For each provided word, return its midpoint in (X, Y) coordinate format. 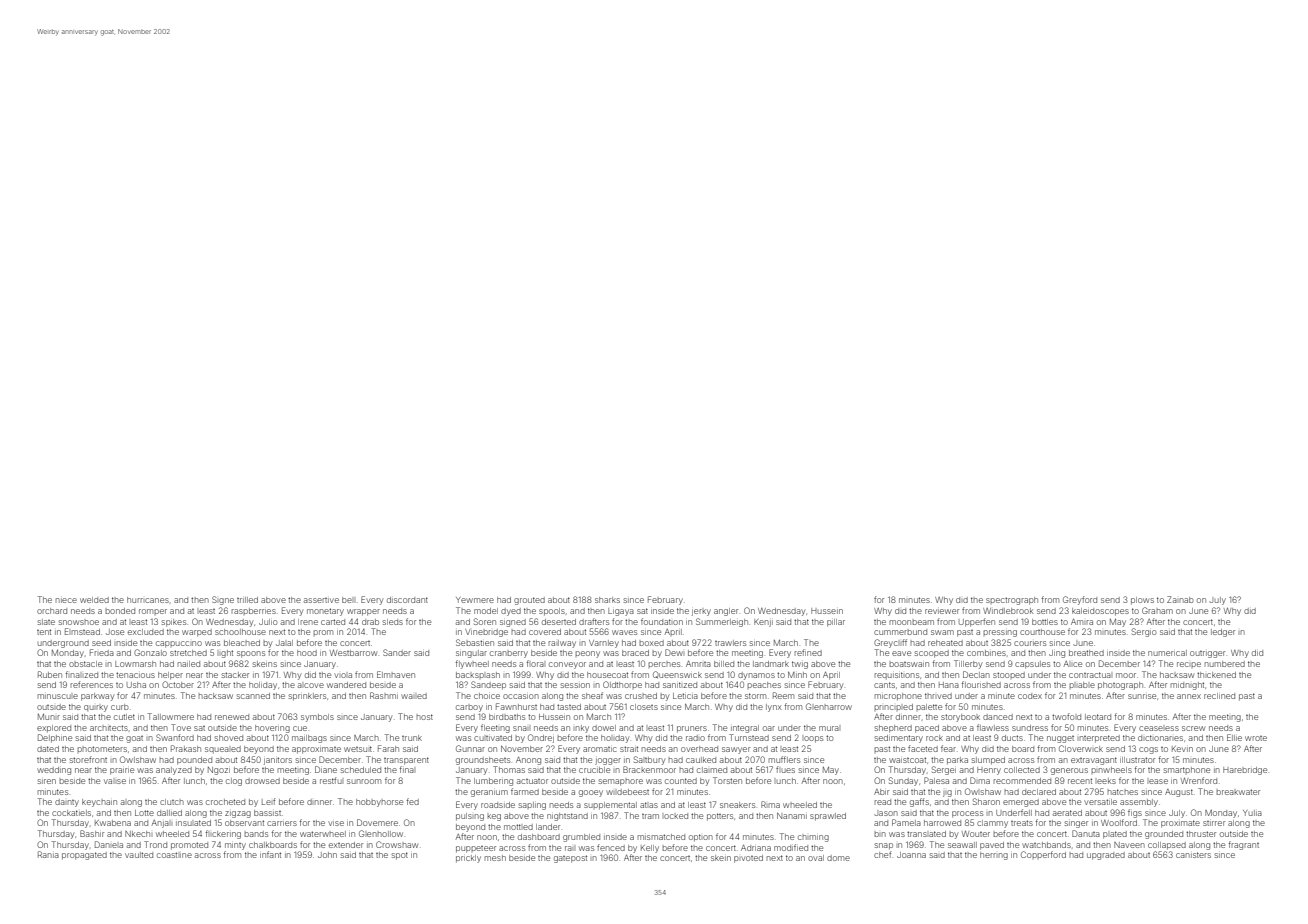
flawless (993, 727)
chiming (813, 838)
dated (48, 749)
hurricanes (148, 600)
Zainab (1180, 599)
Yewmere (475, 600)
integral (745, 729)
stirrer (1214, 823)
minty (235, 846)
